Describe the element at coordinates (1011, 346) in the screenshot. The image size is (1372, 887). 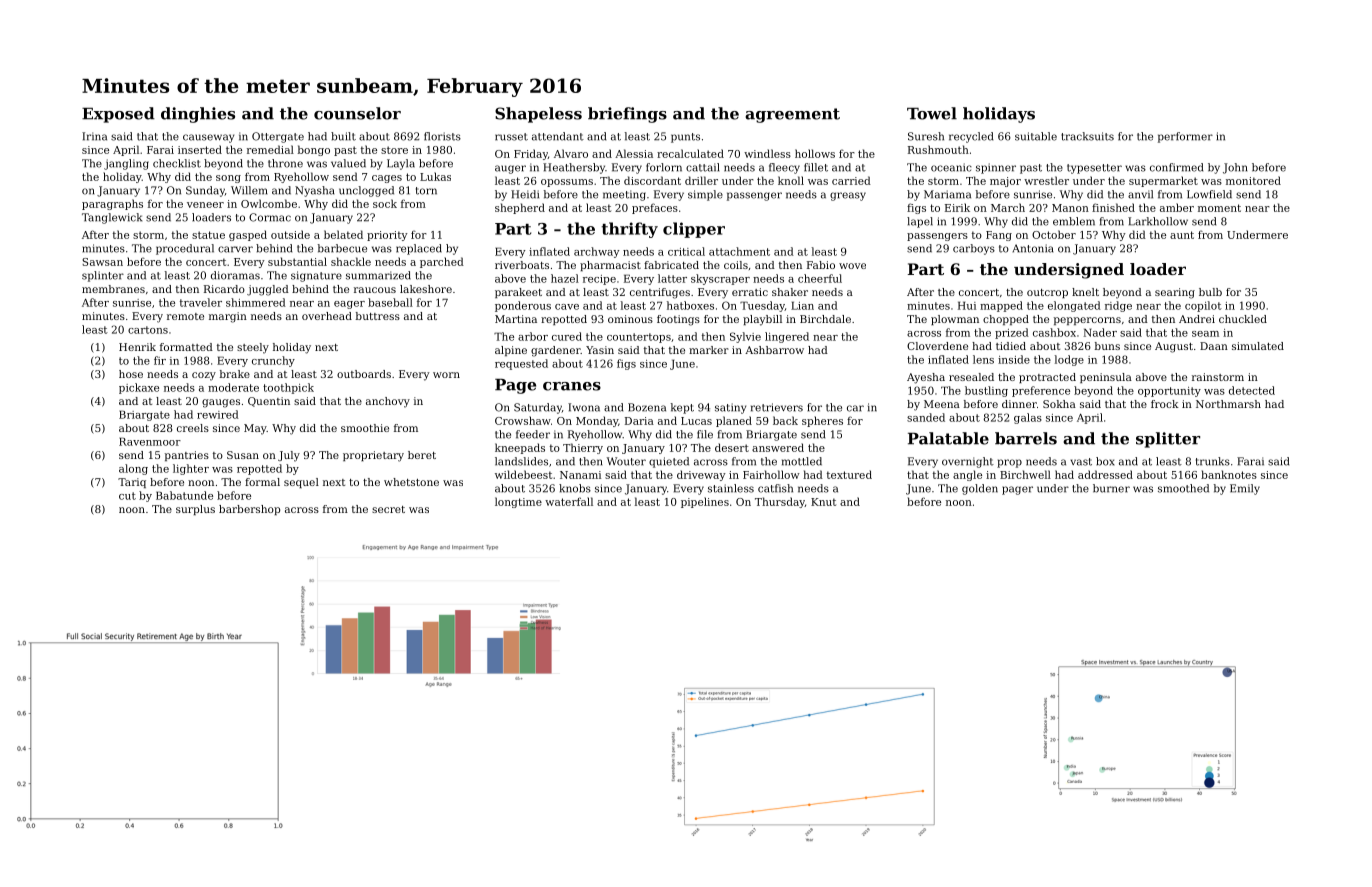
I see `tidied` at that location.
